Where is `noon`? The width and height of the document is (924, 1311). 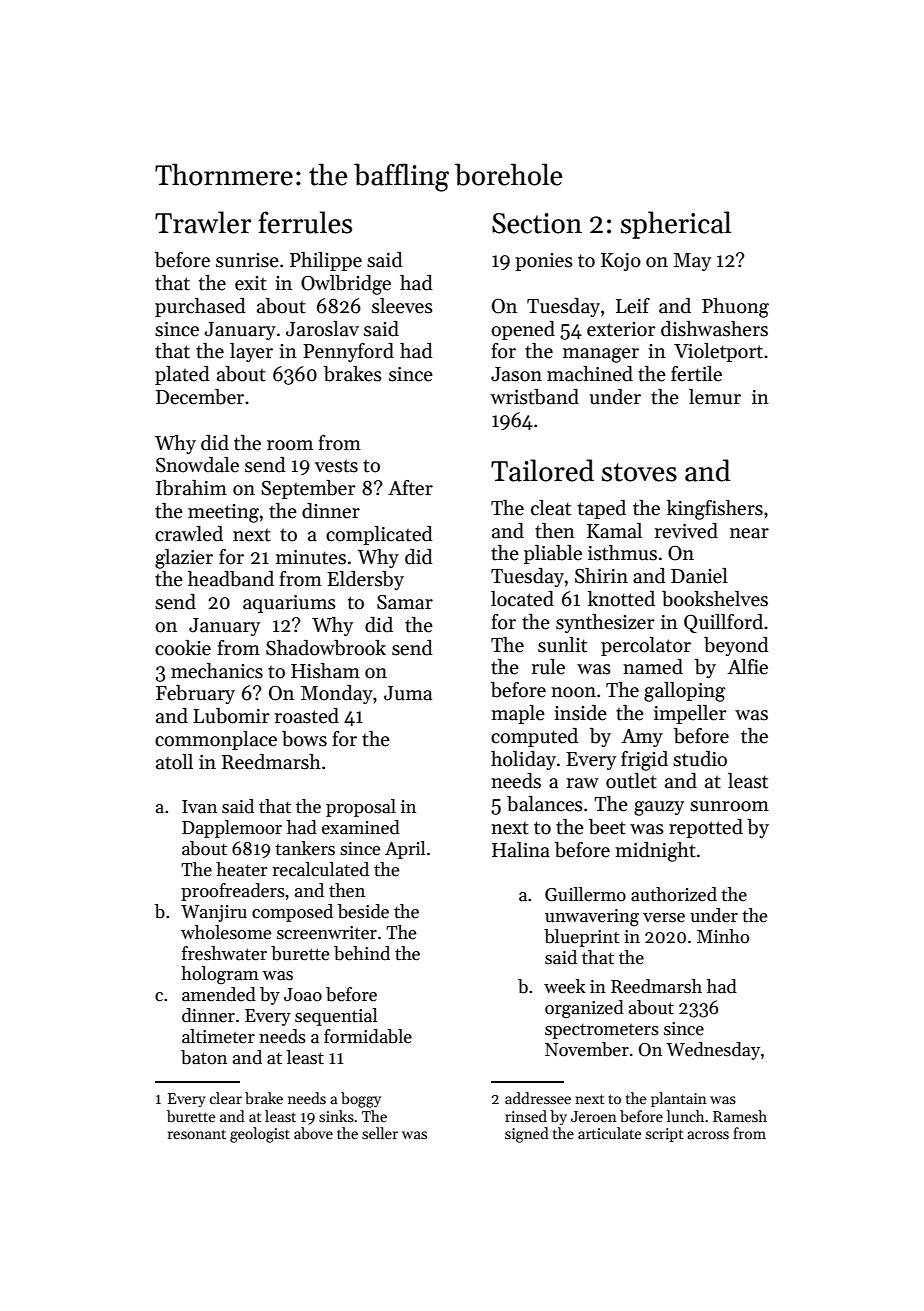 noon is located at coordinates (573, 692).
